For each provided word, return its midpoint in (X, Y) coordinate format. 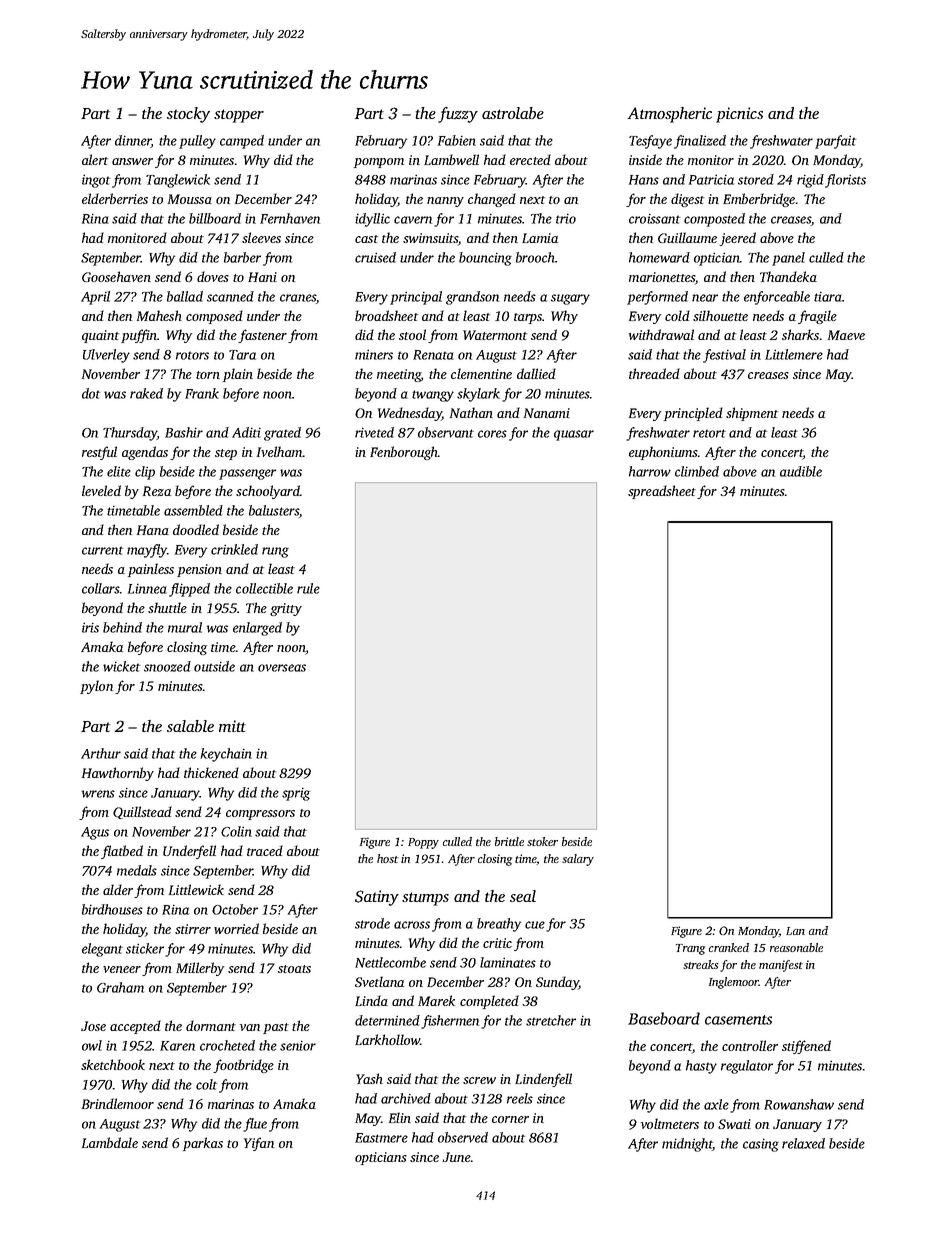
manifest (781, 966)
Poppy (423, 843)
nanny (445, 202)
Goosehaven (116, 276)
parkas (203, 1144)
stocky (188, 115)
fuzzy (458, 115)
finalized (700, 142)
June (456, 1157)
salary (578, 860)
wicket (121, 666)
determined (387, 1020)
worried (236, 928)
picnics (739, 115)
